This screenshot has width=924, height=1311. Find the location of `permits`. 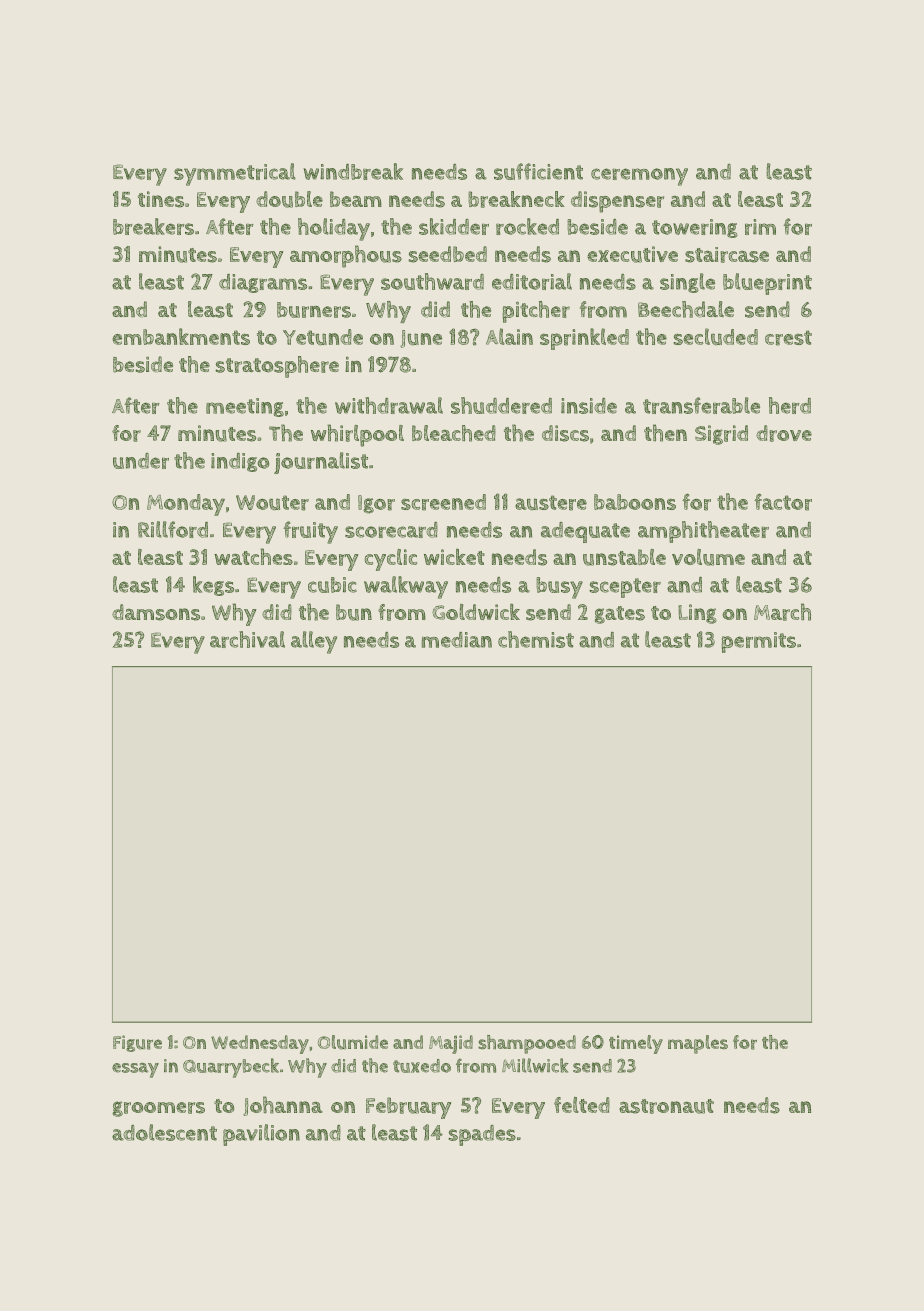

permits is located at coordinates (758, 642).
